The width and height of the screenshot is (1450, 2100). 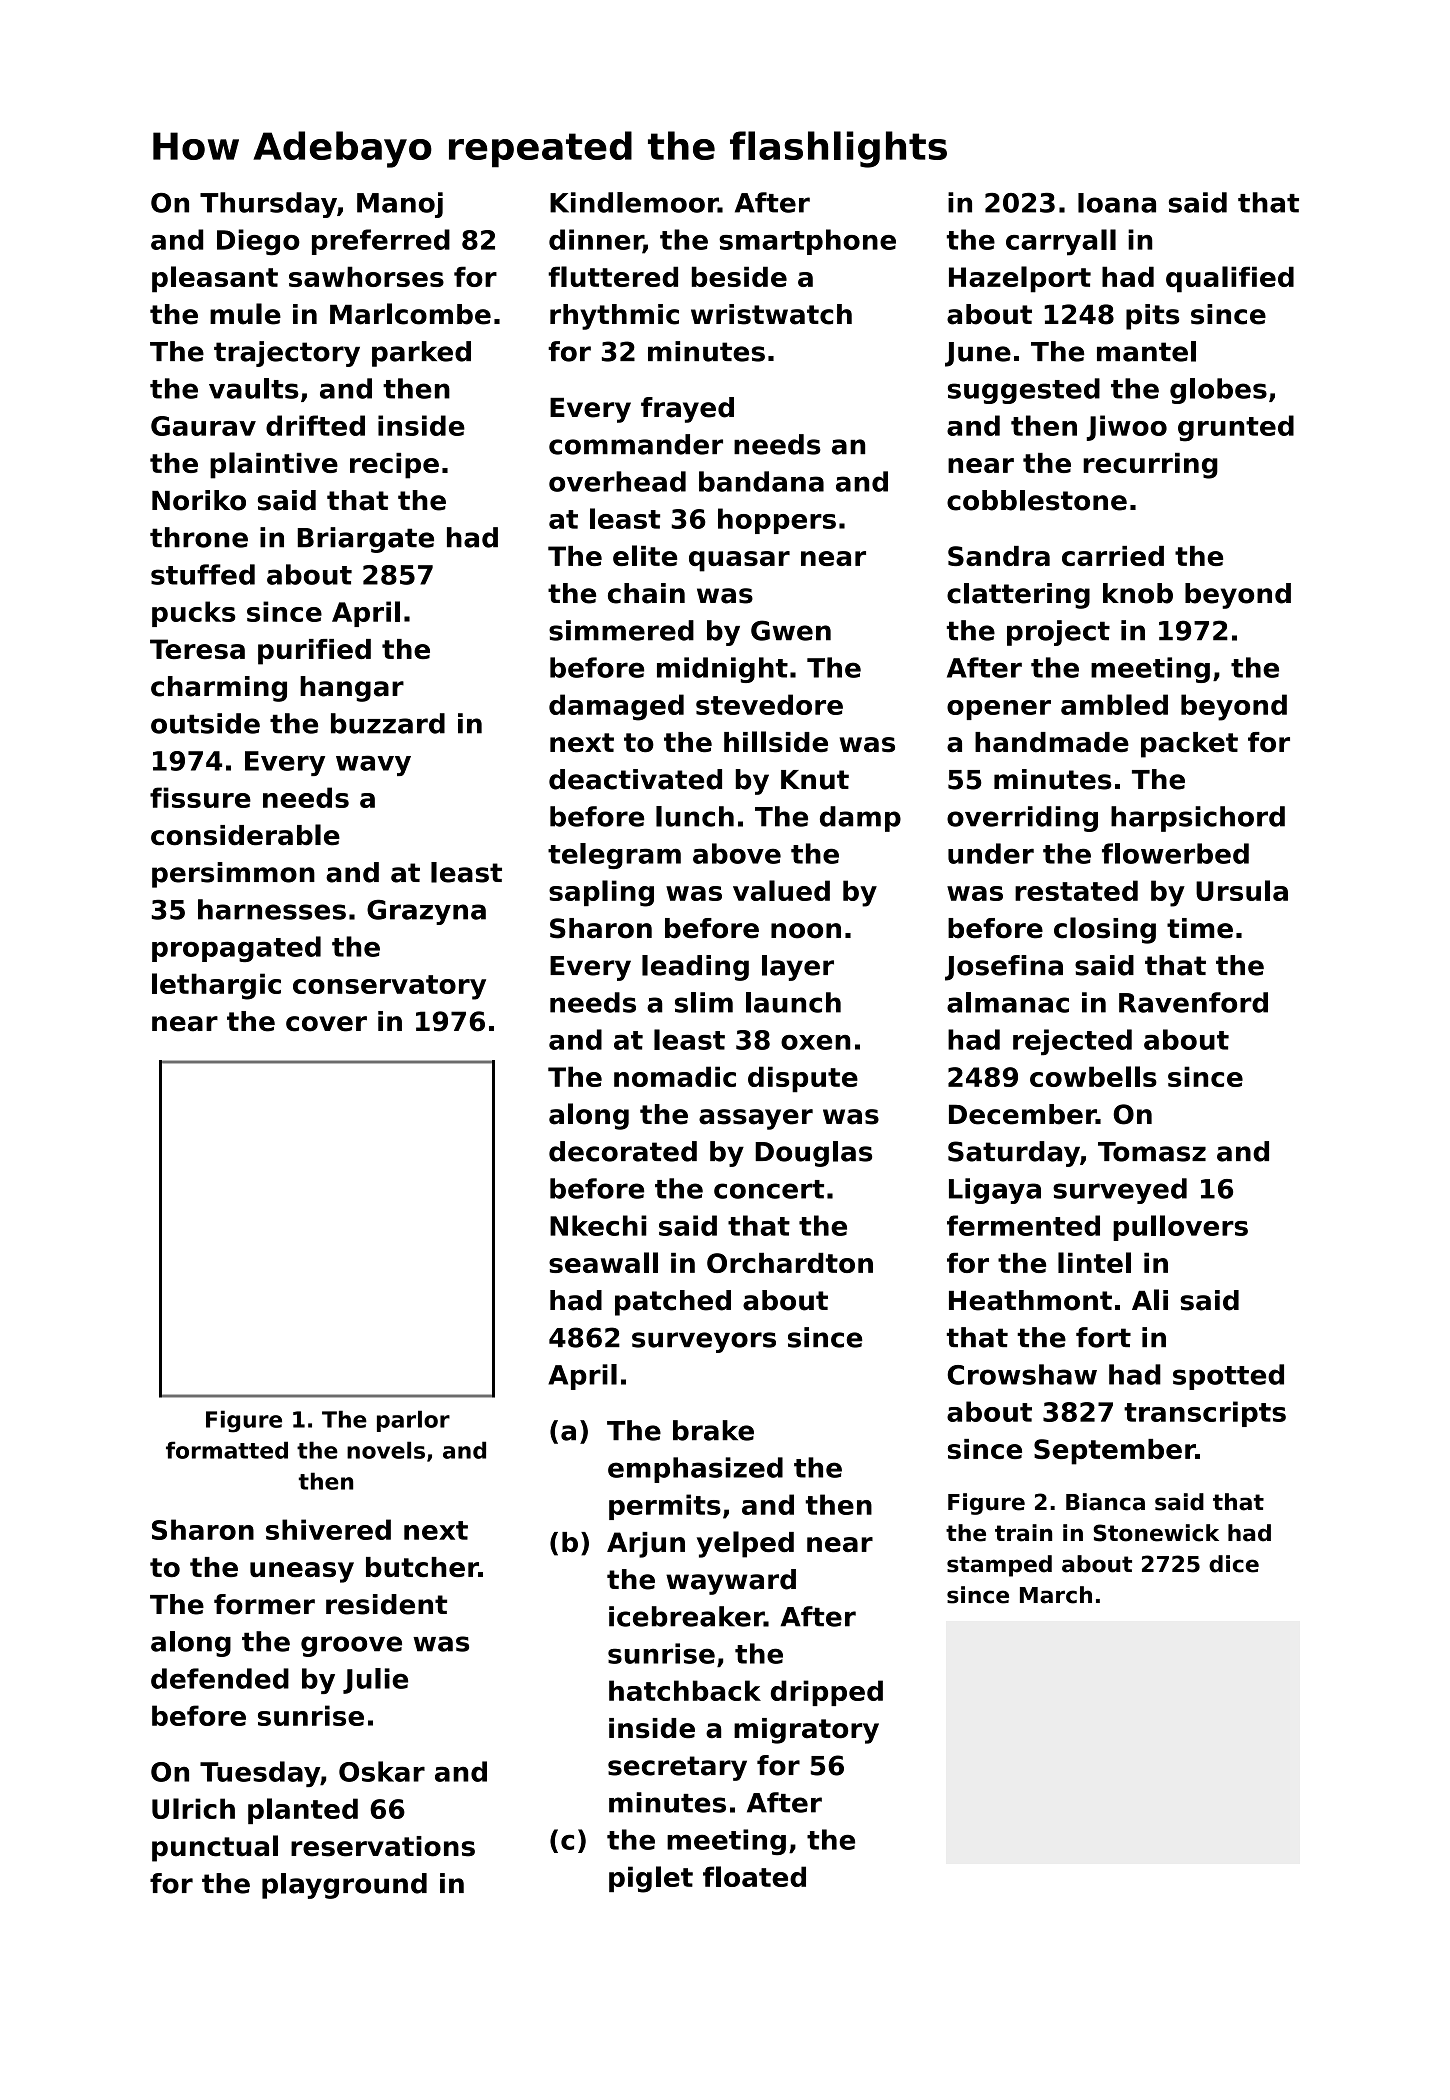 I want to click on plaintive, so click(x=274, y=465).
